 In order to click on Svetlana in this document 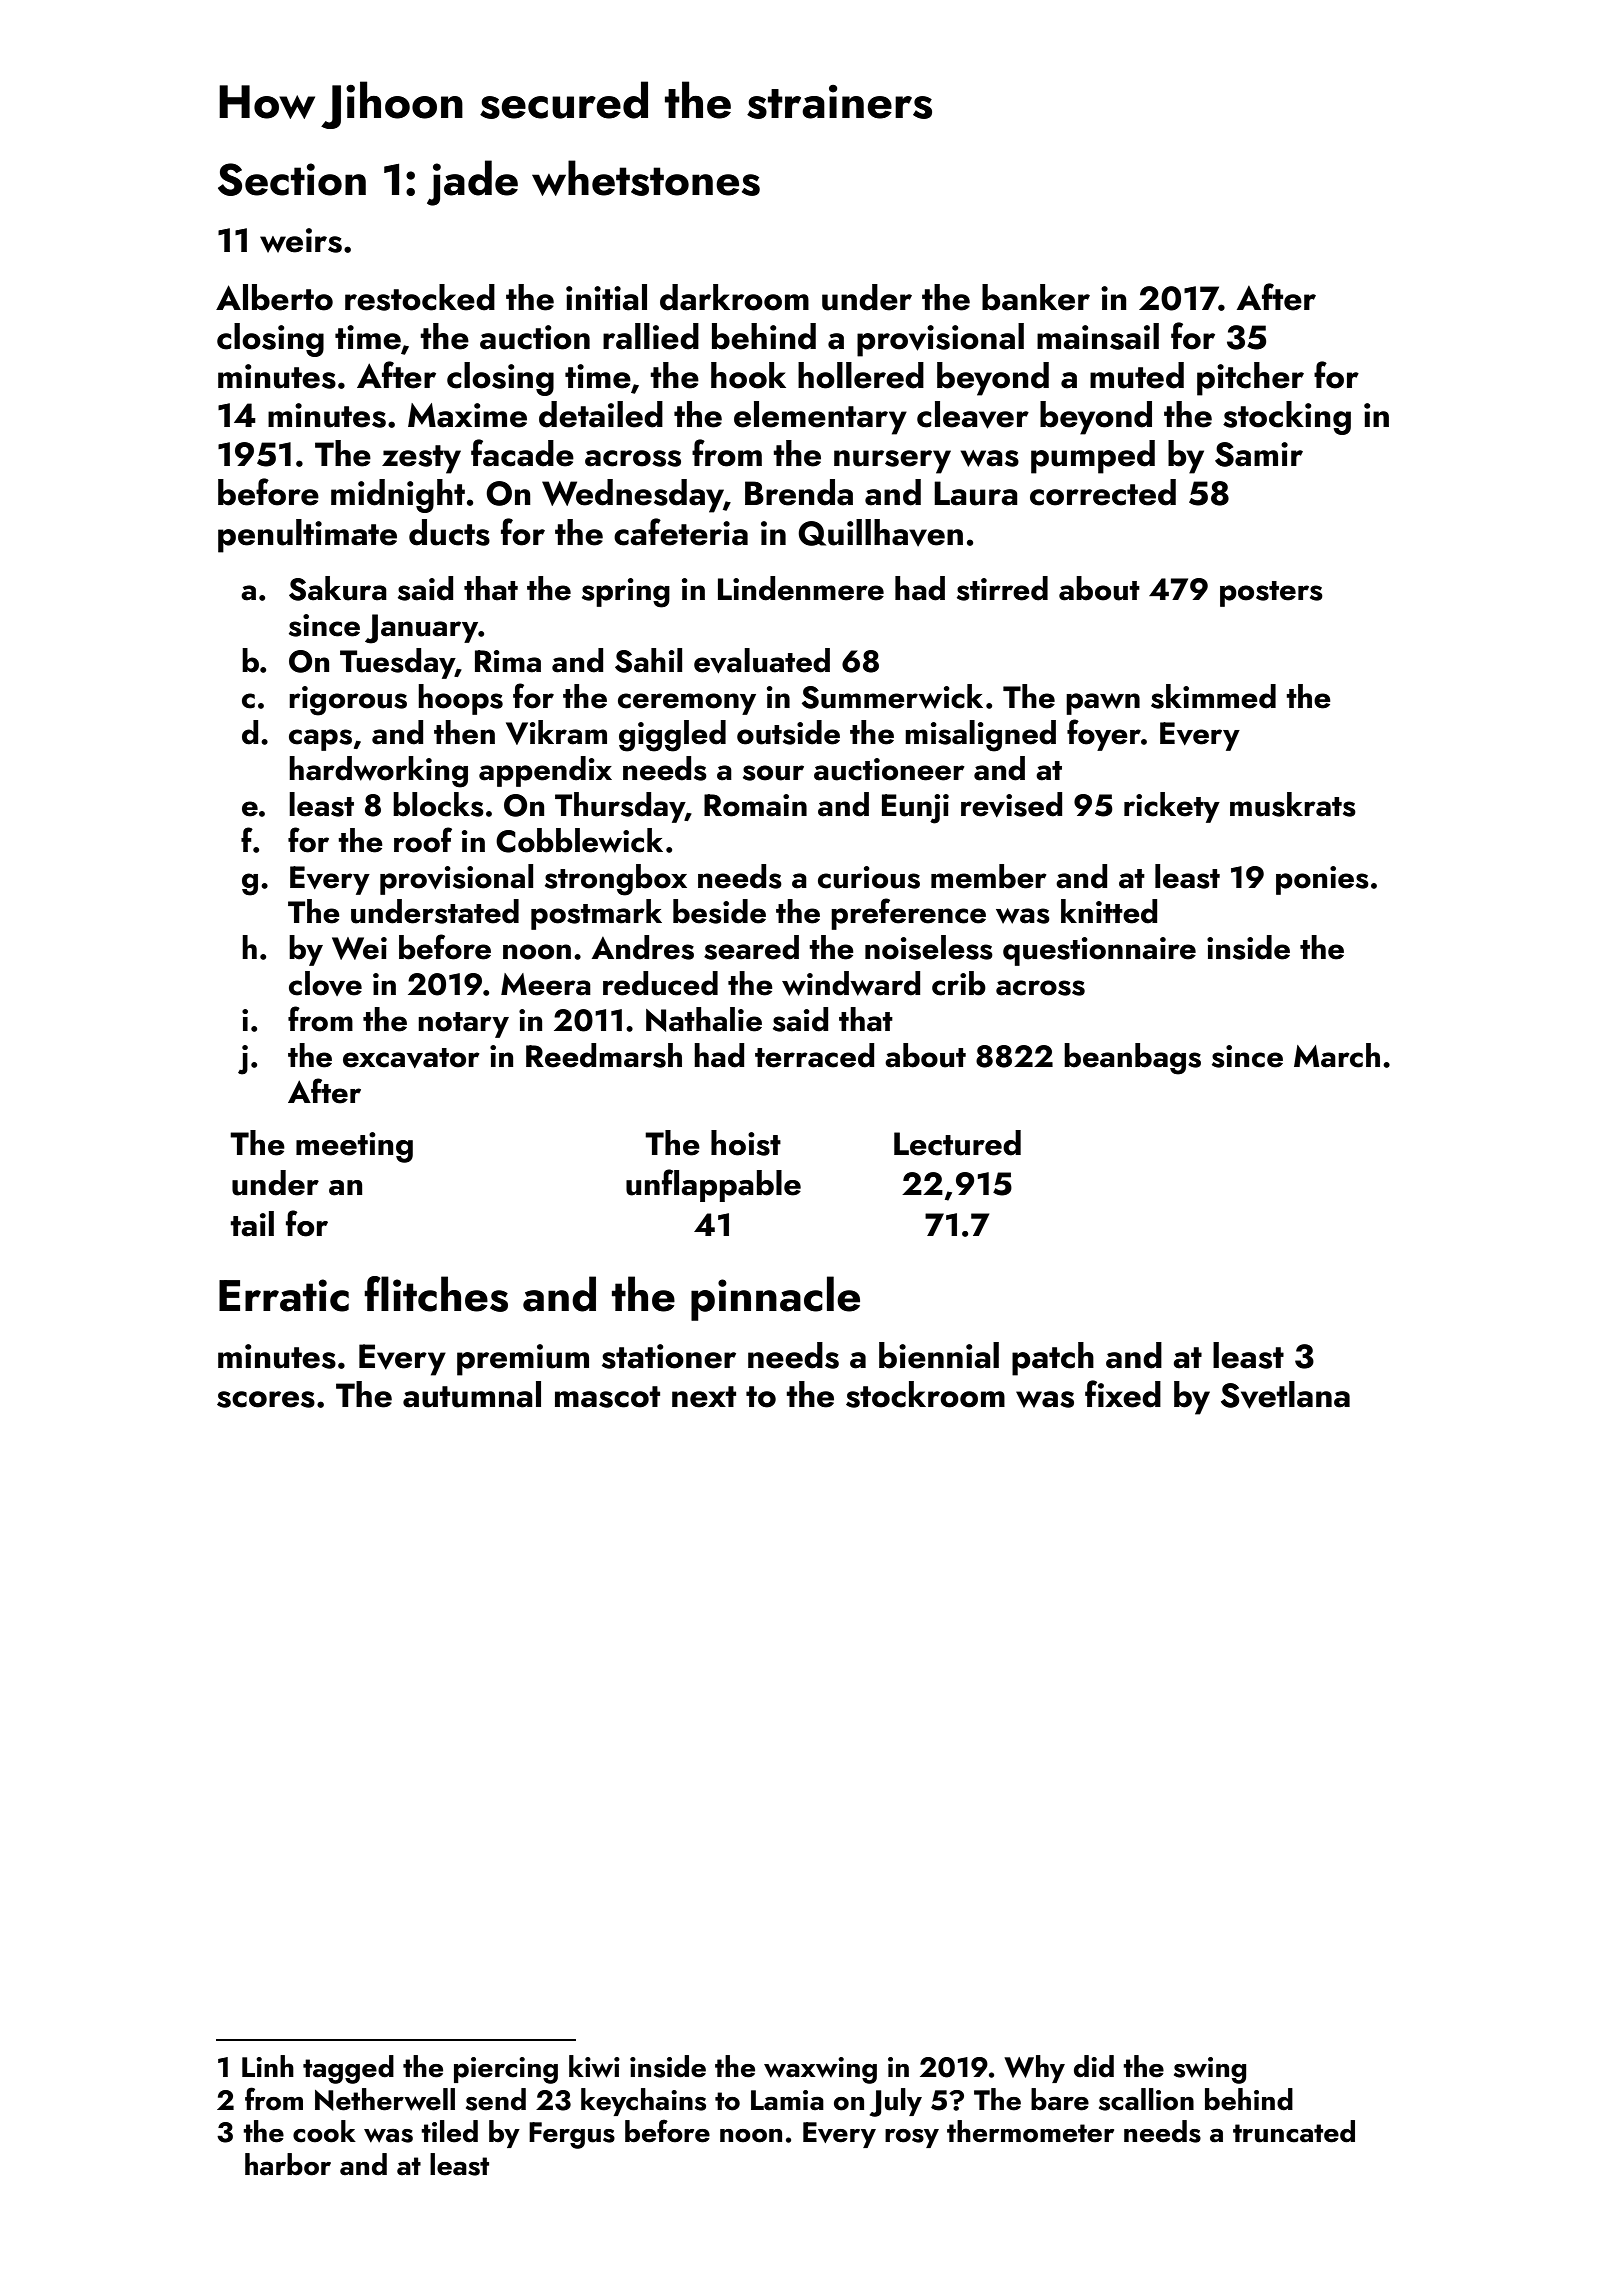, I will do `click(1285, 1395)`.
